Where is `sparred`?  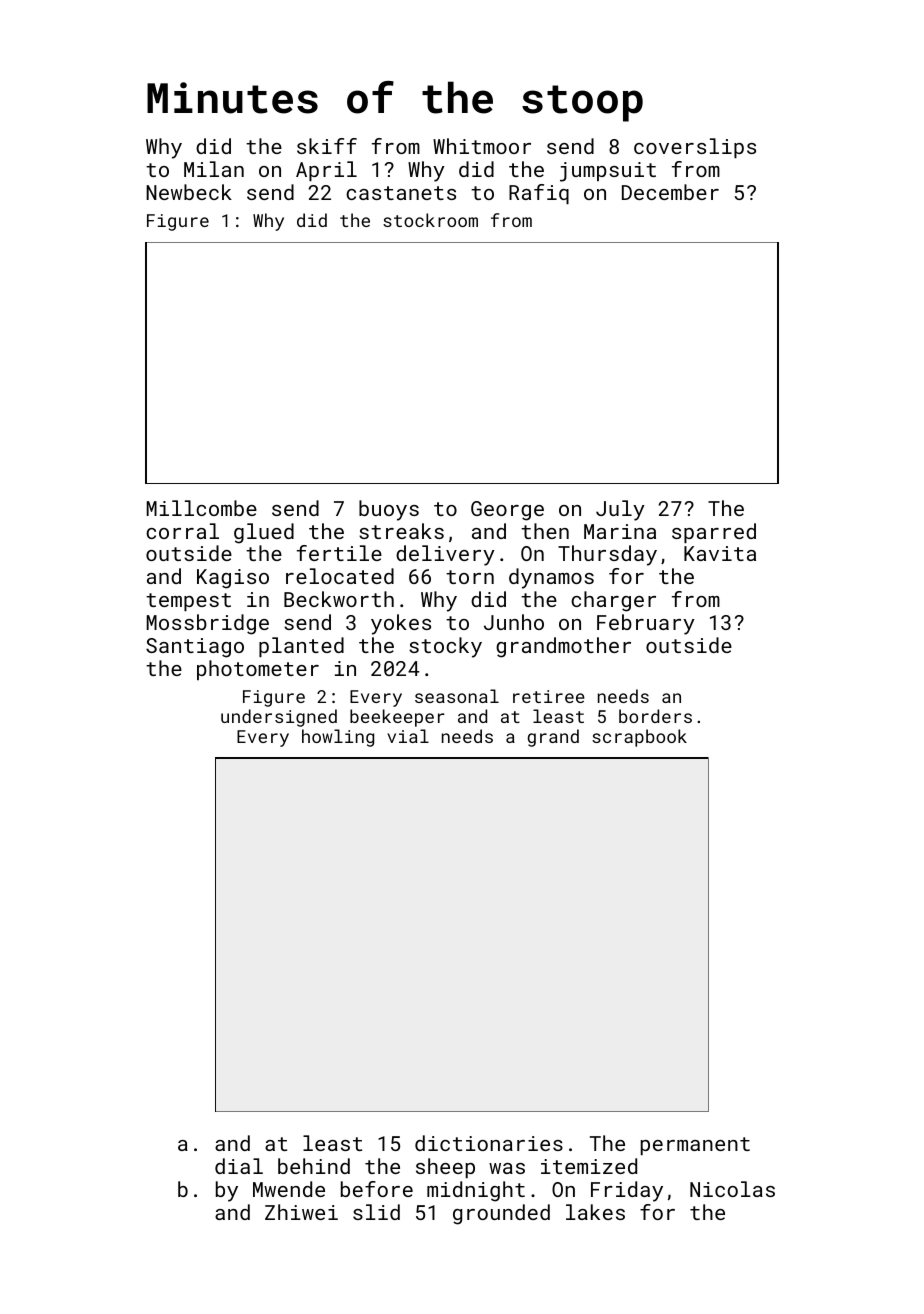
sparred is located at coordinates (714, 533).
